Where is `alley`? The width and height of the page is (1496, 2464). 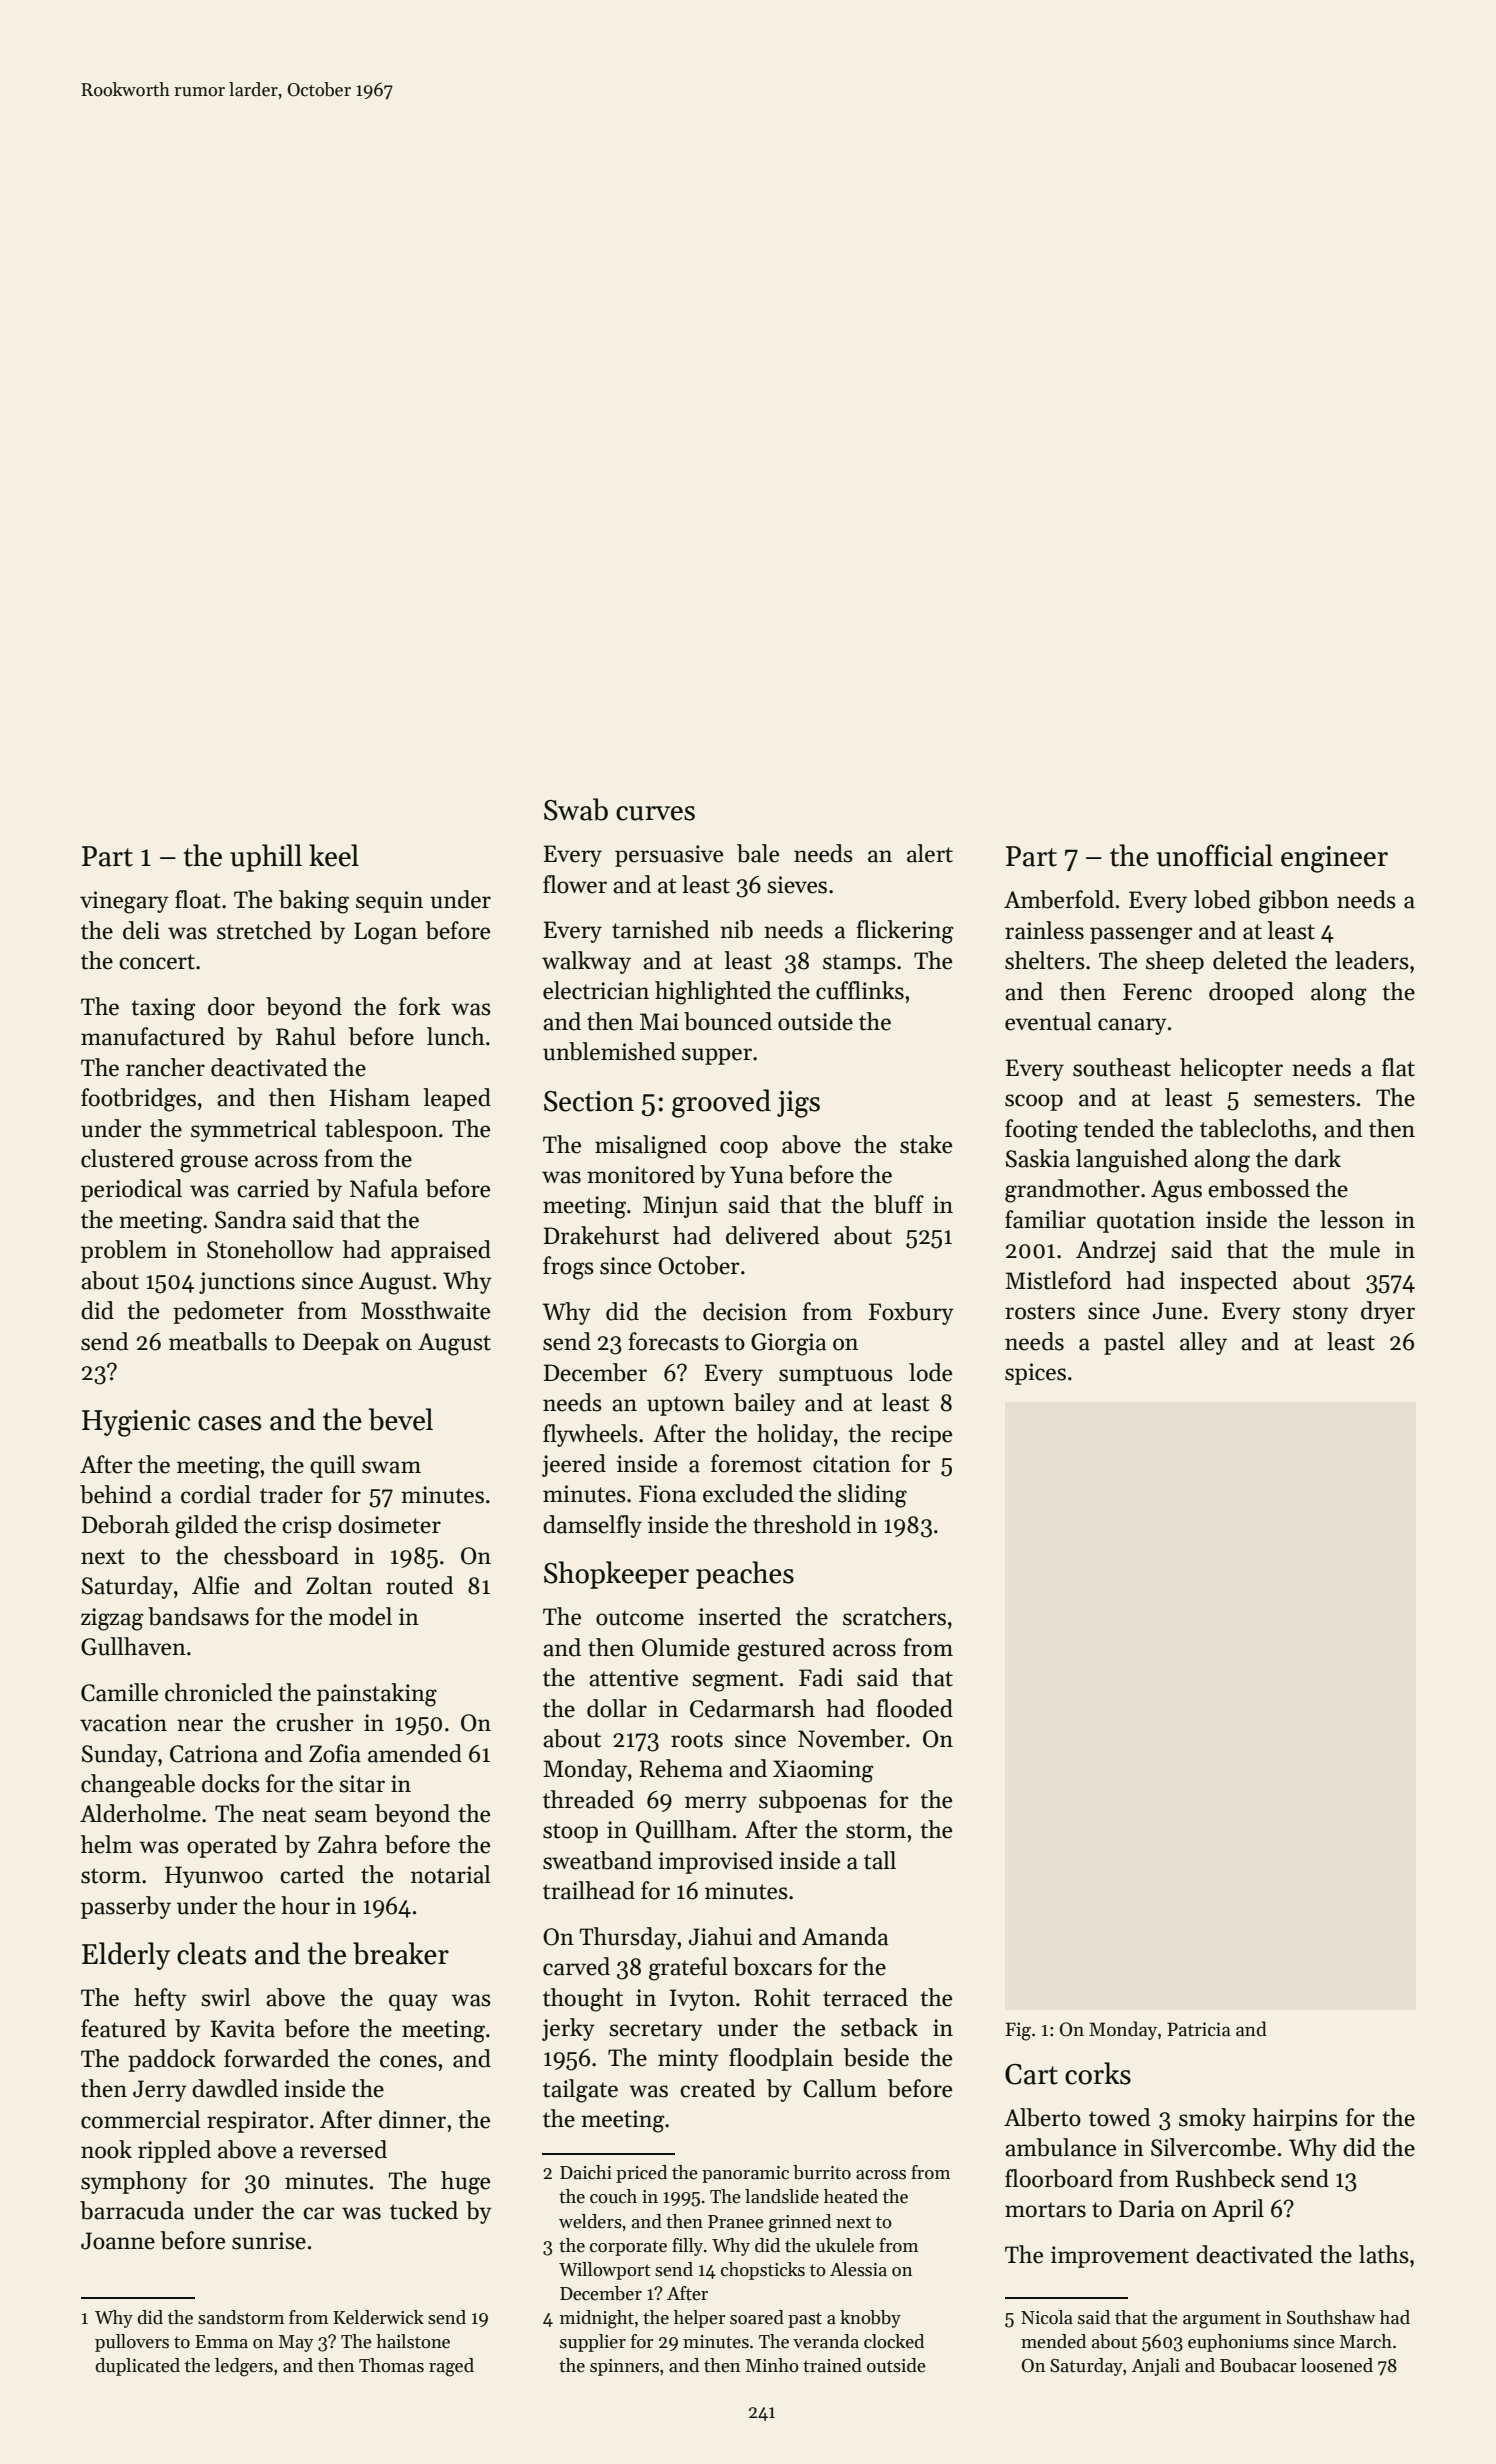 alley is located at coordinates (1203, 1343).
